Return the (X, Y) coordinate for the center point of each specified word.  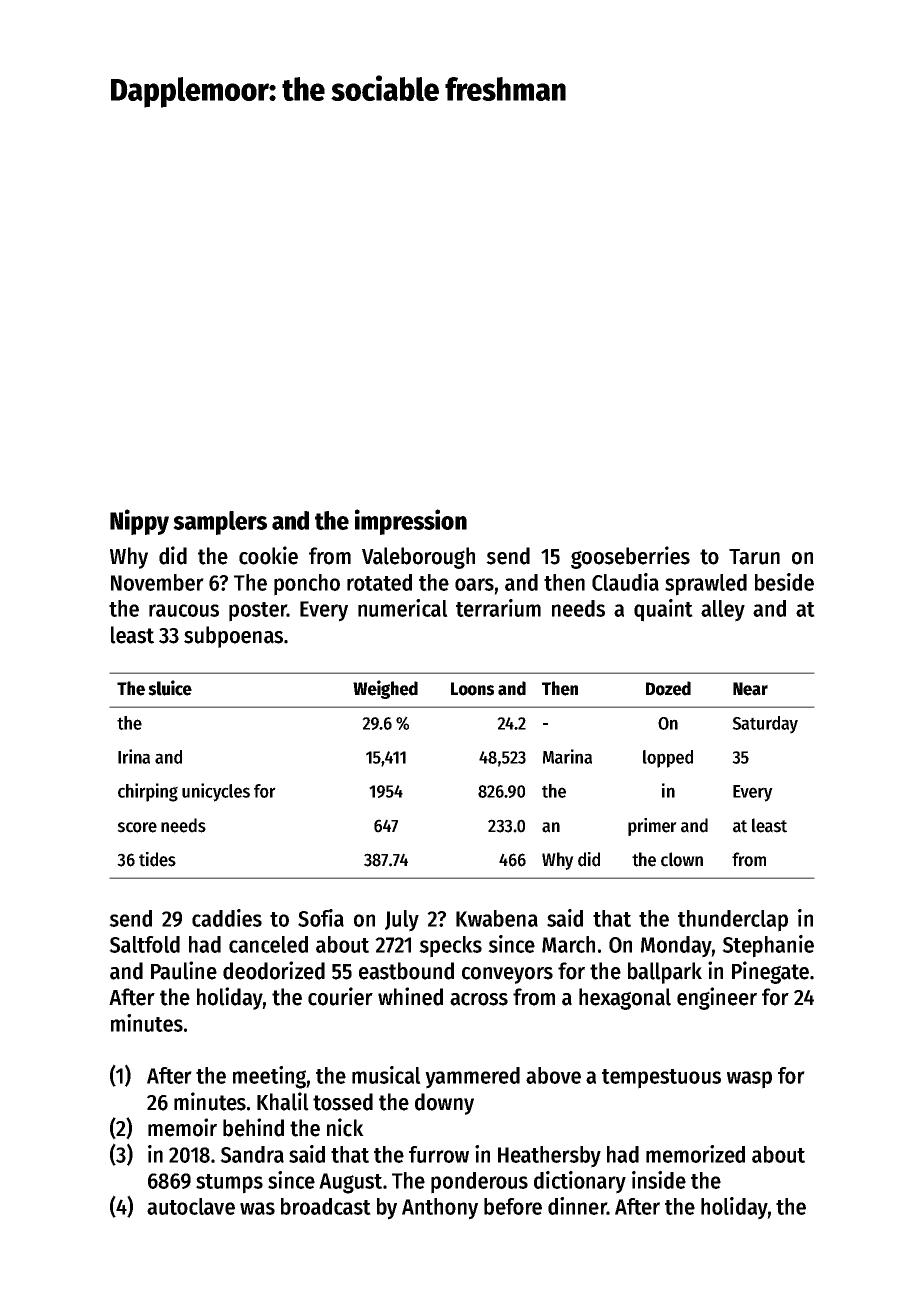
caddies (227, 918)
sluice (170, 688)
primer (652, 827)
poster (258, 612)
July (402, 921)
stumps (229, 1184)
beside (784, 582)
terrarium (498, 608)
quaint (663, 610)
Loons (472, 689)
